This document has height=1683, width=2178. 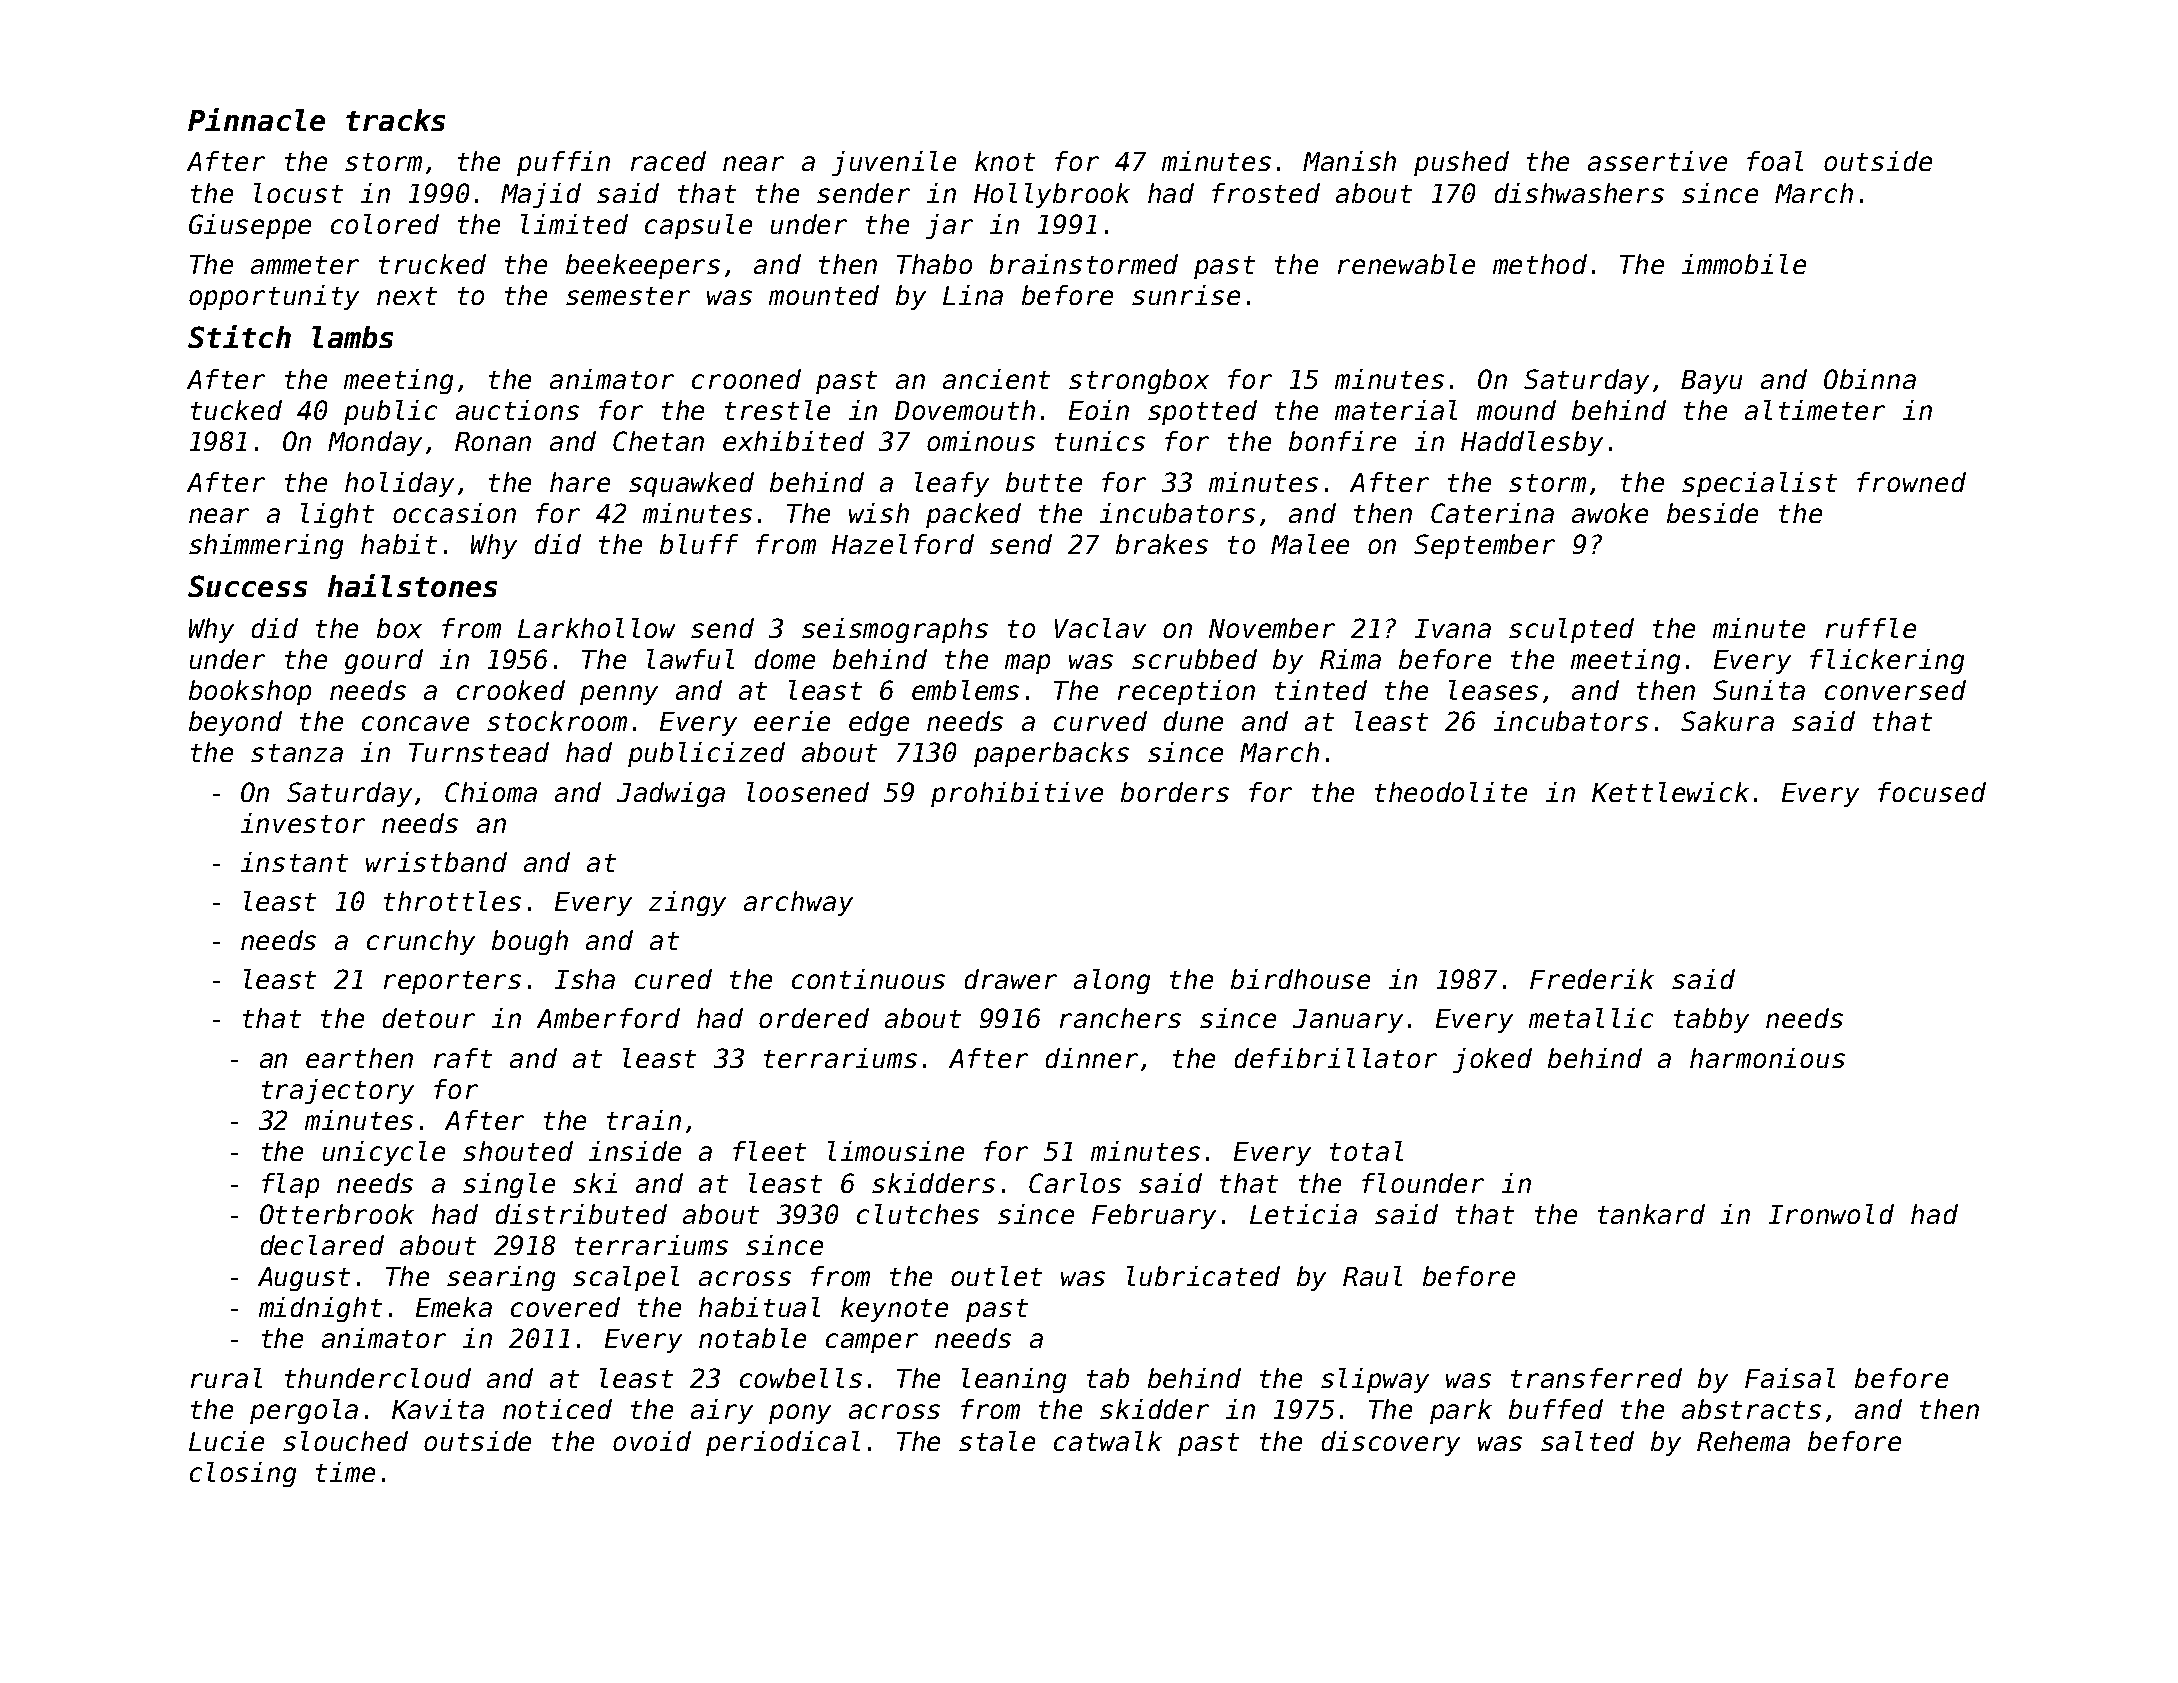 What do you see at coordinates (879, 723) in the document?
I see `edge` at bounding box center [879, 723].
